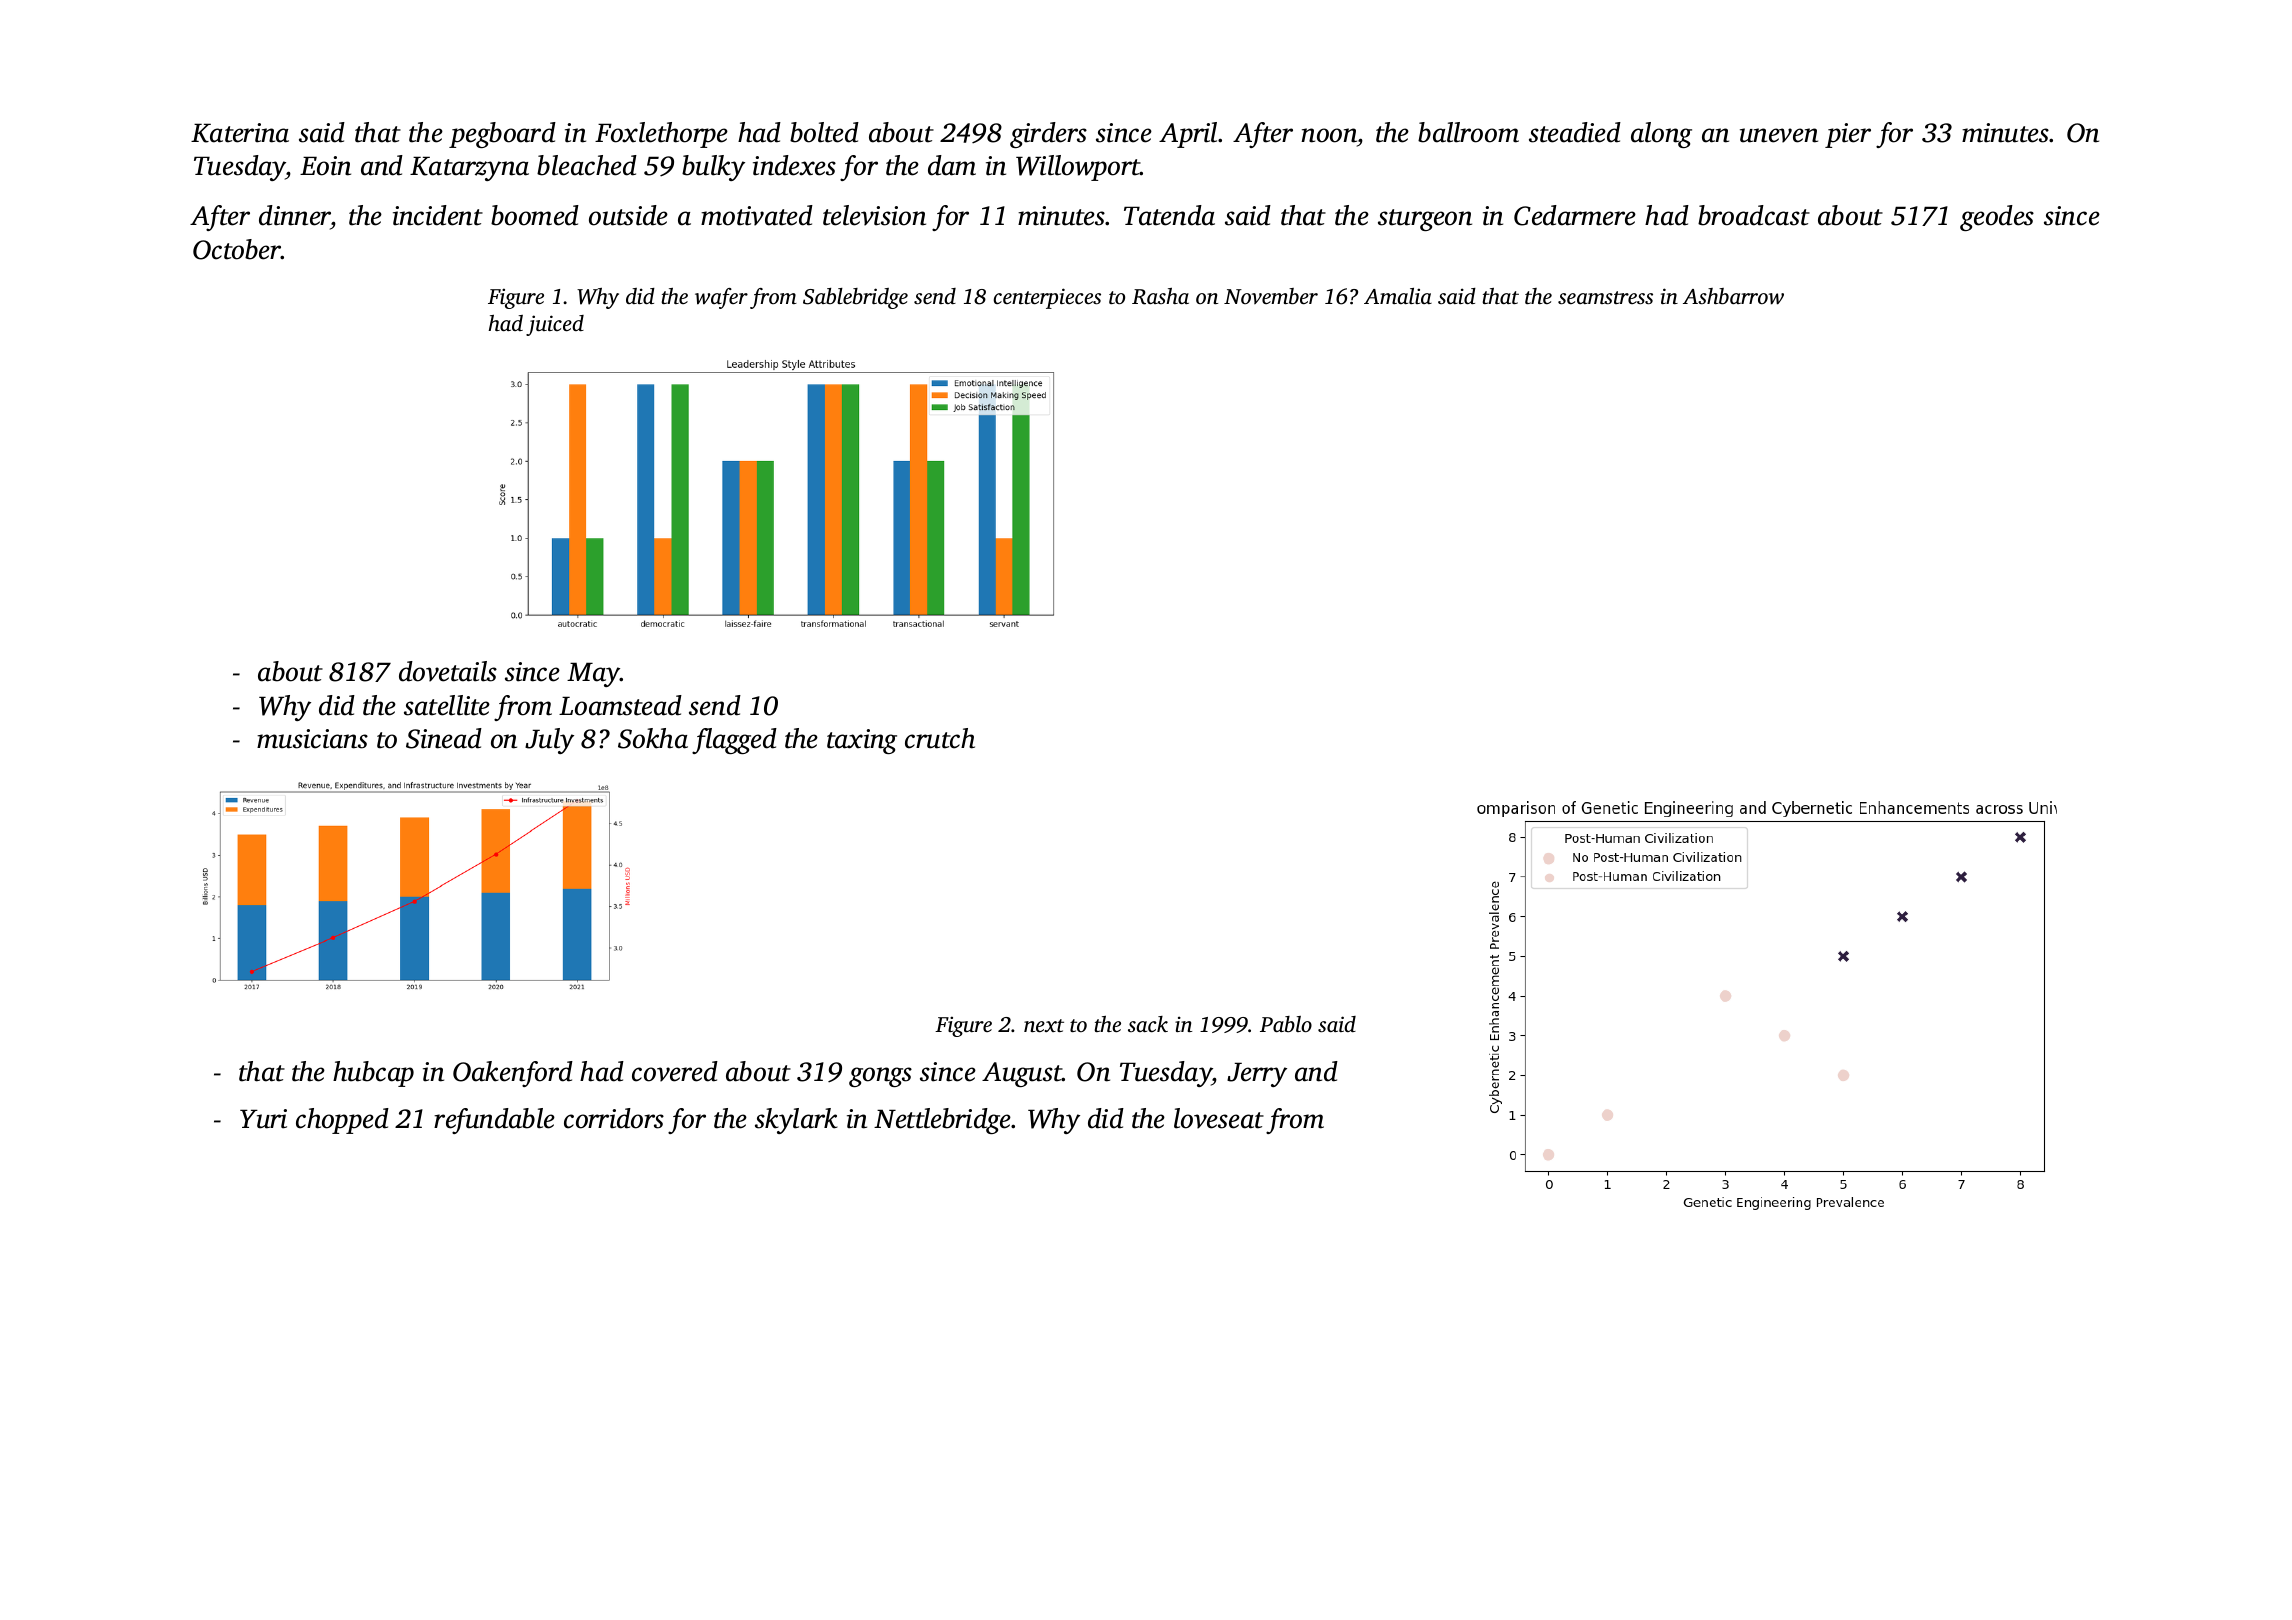  Describe the element at coordinates (940, 738) in the screenshot. I see `crutch` at that location.
